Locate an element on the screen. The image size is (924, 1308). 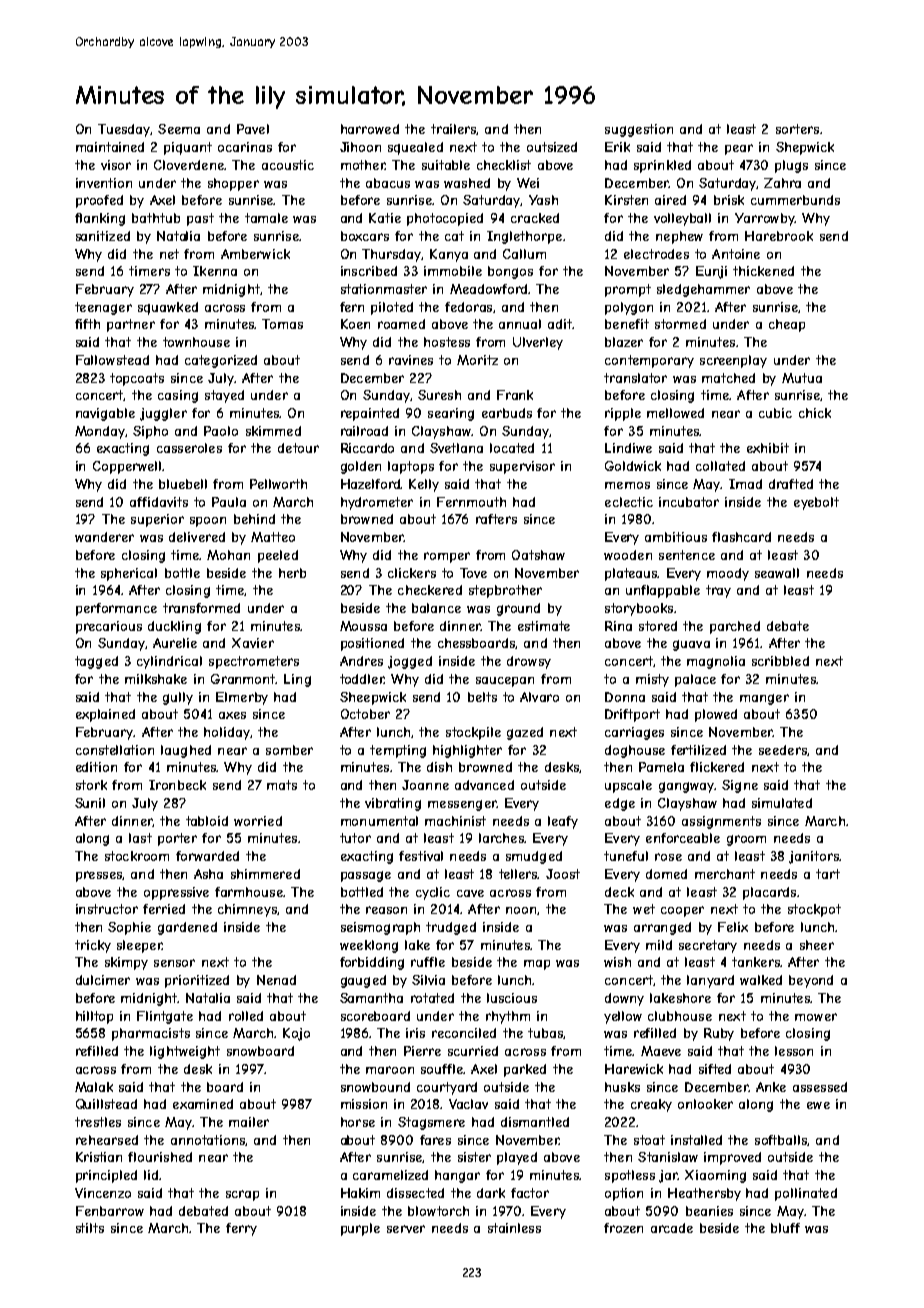
Shepwick is located at coordinates (805, 148).
